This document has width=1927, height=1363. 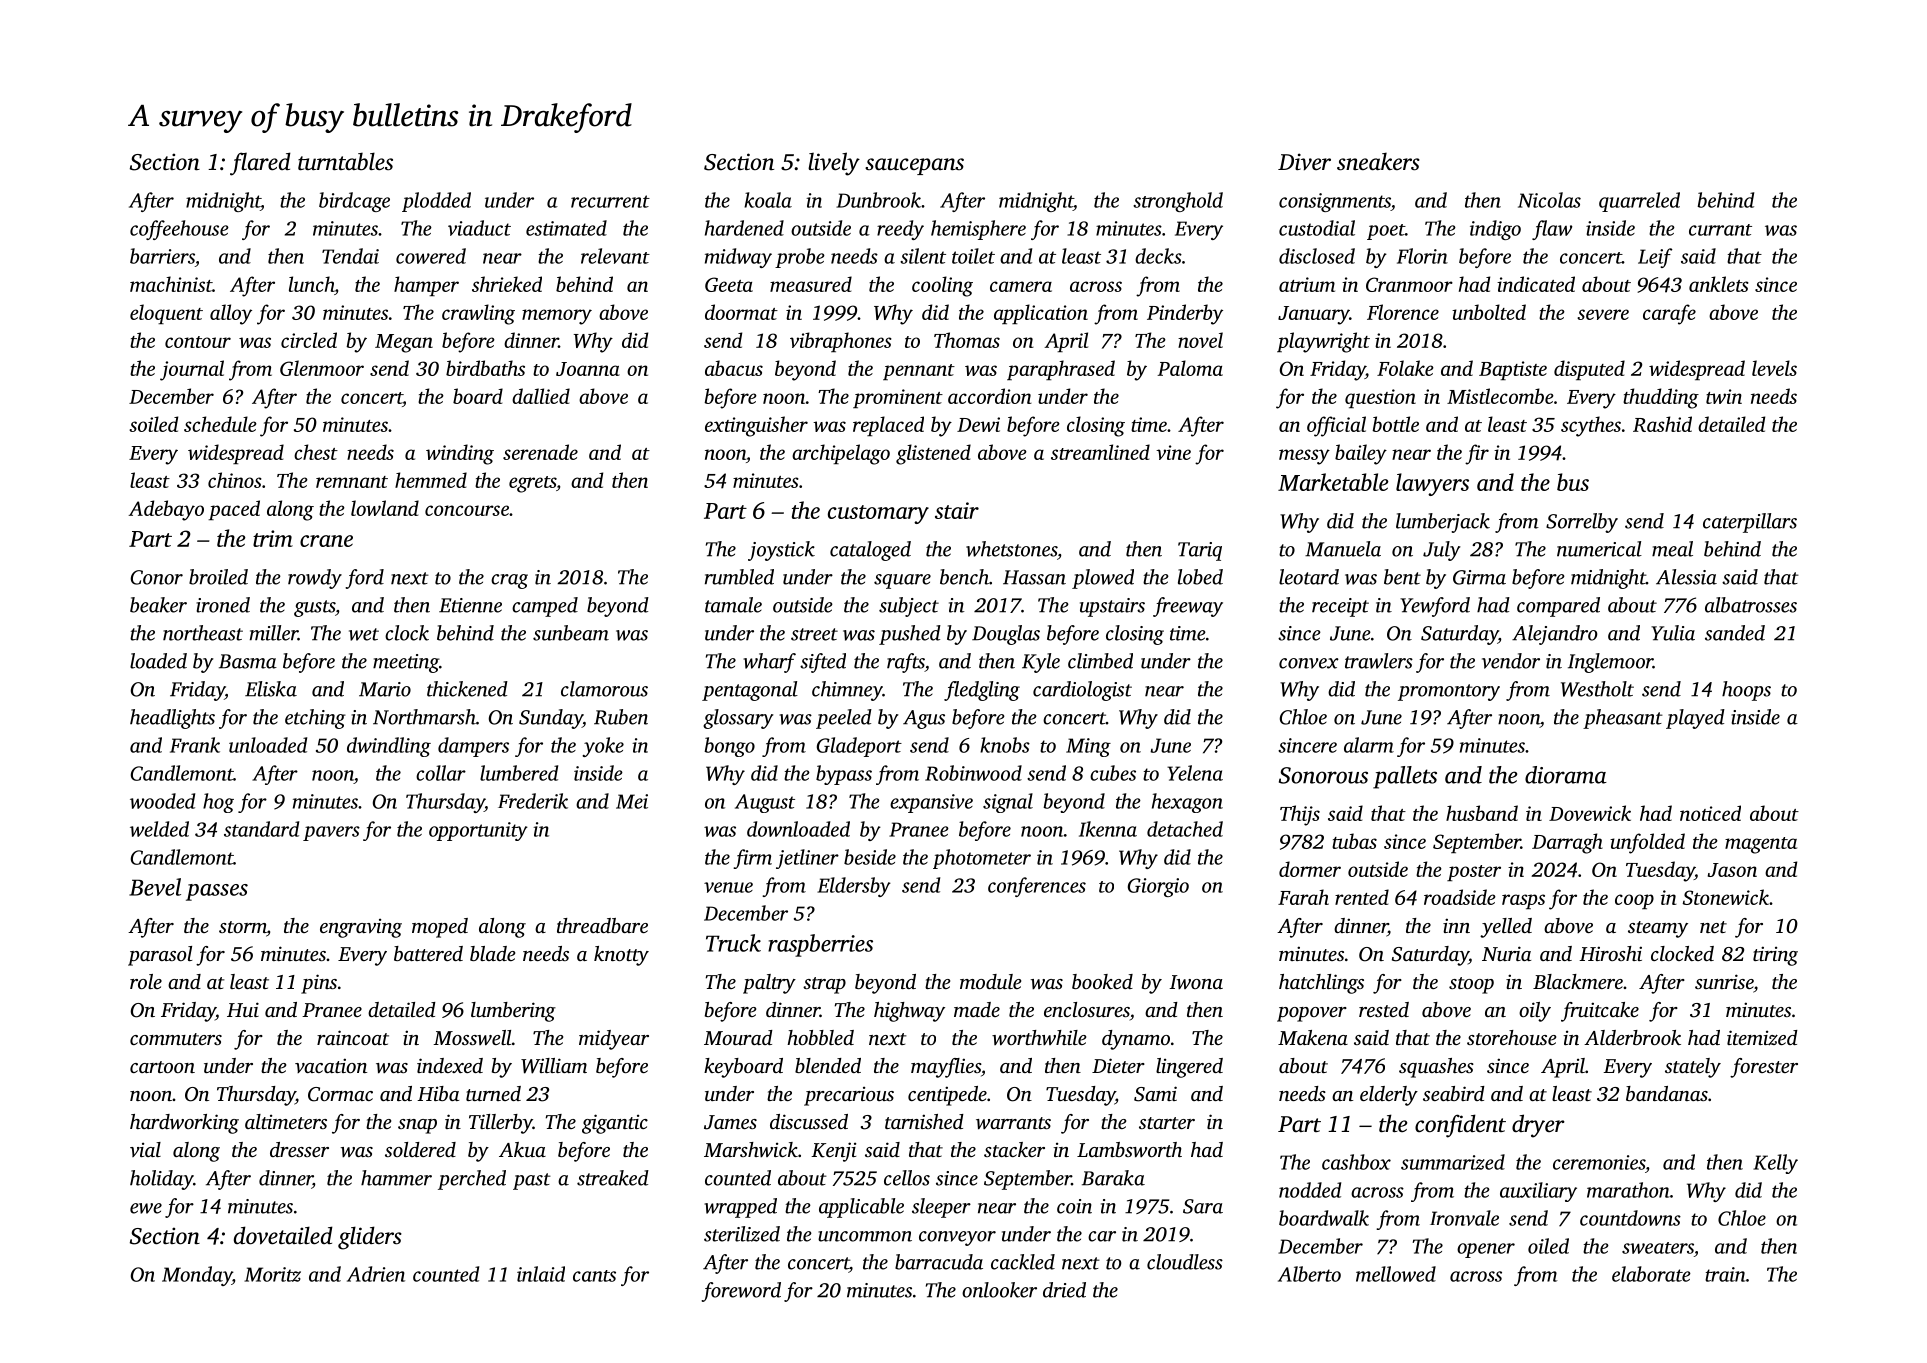 I want to click on turntables, so click(x=345, y=161).
